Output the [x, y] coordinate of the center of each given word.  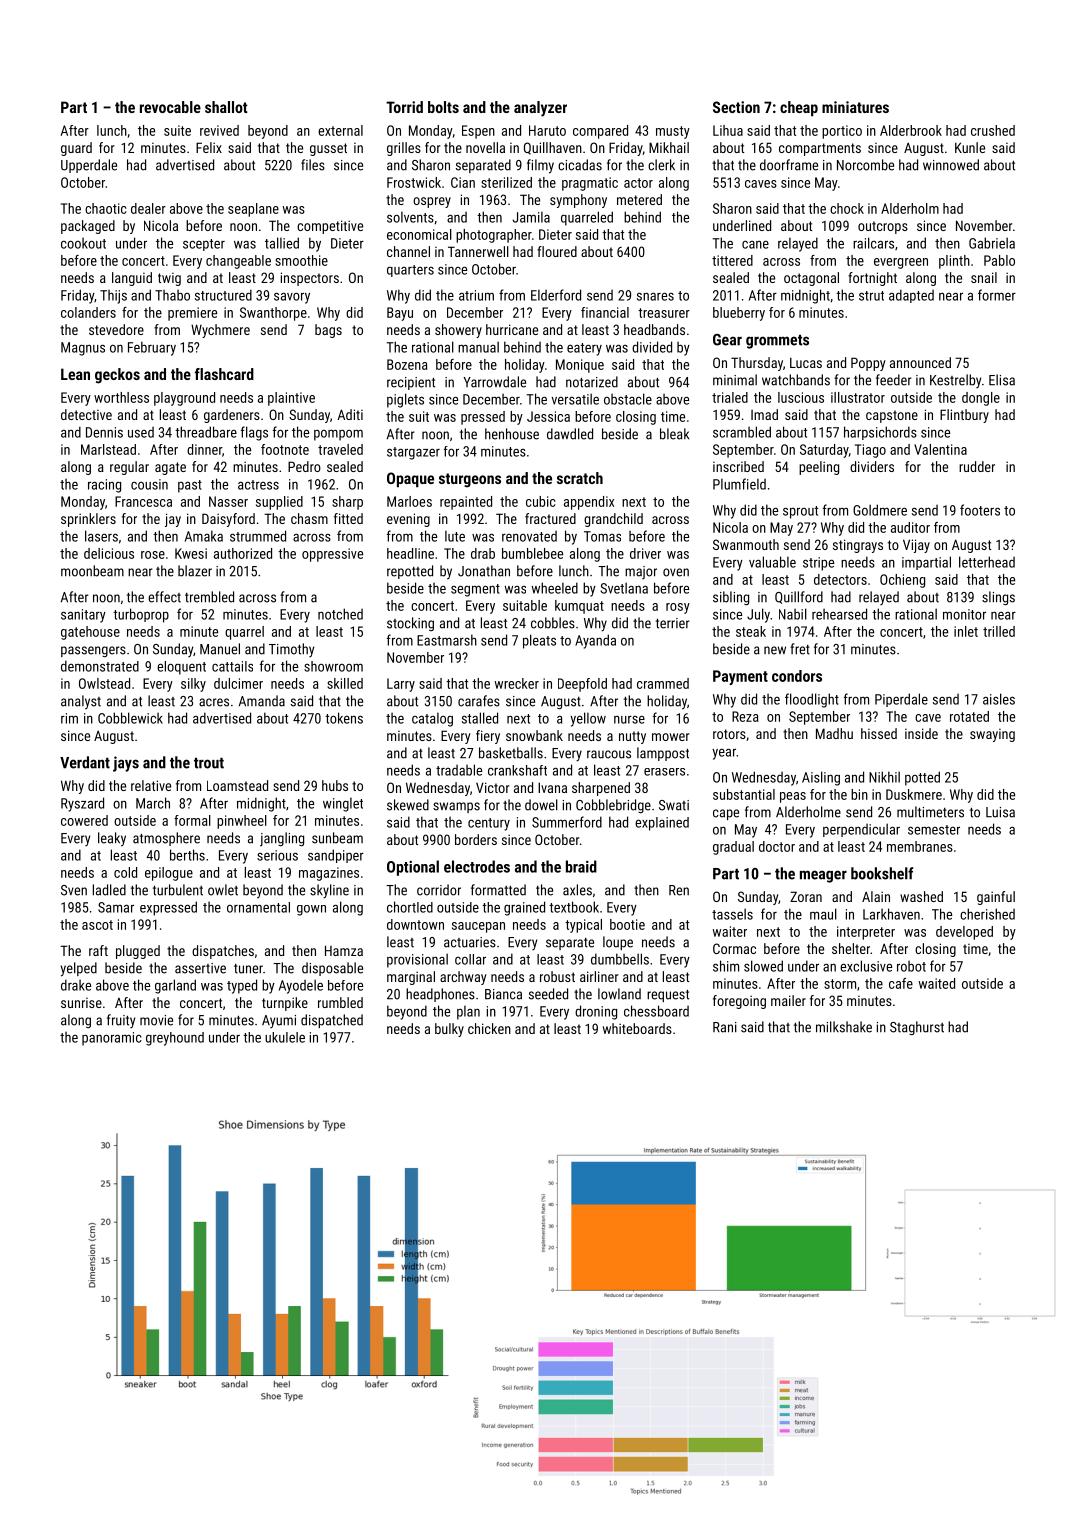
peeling [819, 468]
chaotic [106, 208]
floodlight [812, 700]
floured [557, 251]
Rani [725, 1027]
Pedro [304, 466]
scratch [580, 478]
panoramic [112, 1039]
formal [192, 820]
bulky [449, 1030]
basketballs [511, 753]
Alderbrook [911, 130]
